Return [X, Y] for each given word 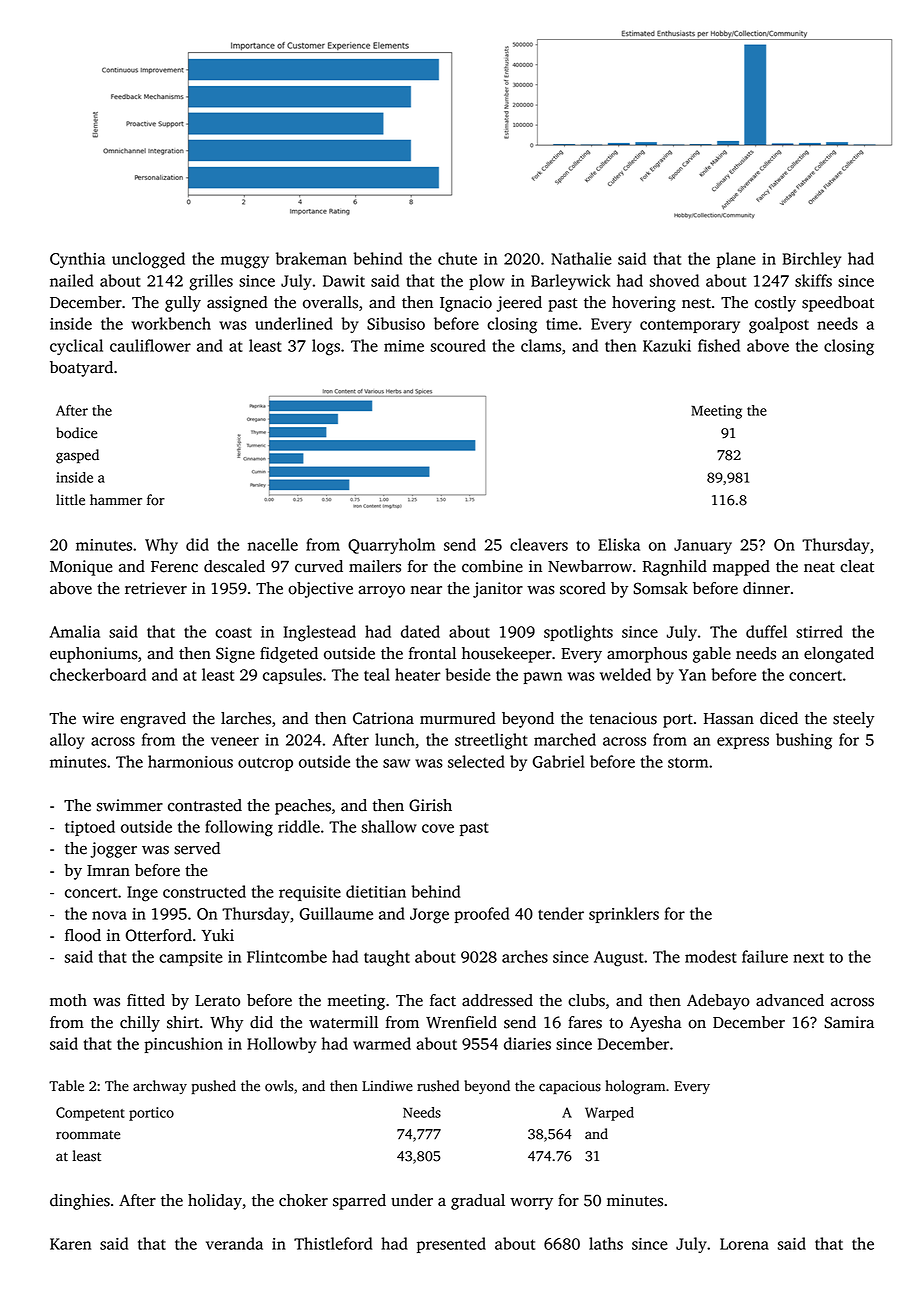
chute [457, 258]
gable [712, 655]
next [808, 957]
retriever [156, 588]
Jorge [429, 916]
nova [109, 915]
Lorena [744, 1244]
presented [451, 1245]
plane [736, 260]
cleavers [539, 544]
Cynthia [77, 260]
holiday [215, 1202]
